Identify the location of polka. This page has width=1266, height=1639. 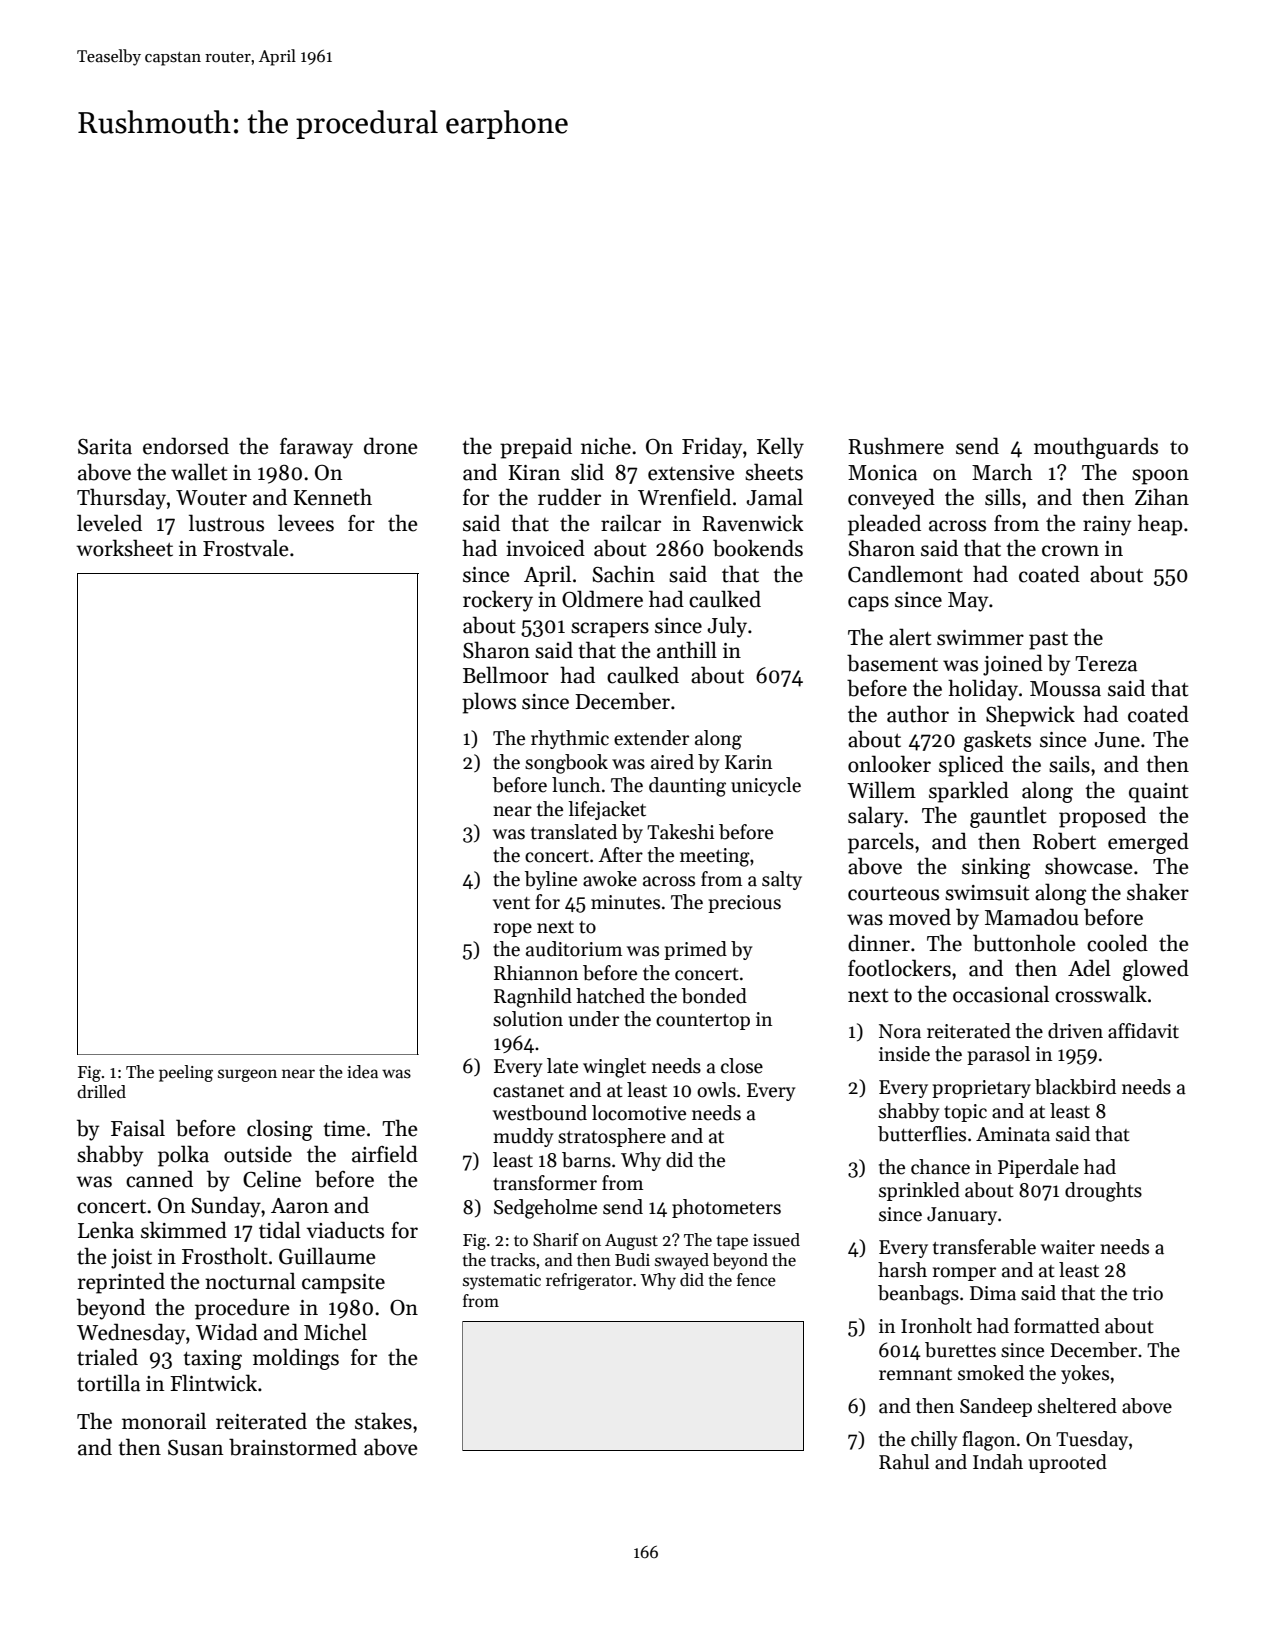
(183, 1156).
